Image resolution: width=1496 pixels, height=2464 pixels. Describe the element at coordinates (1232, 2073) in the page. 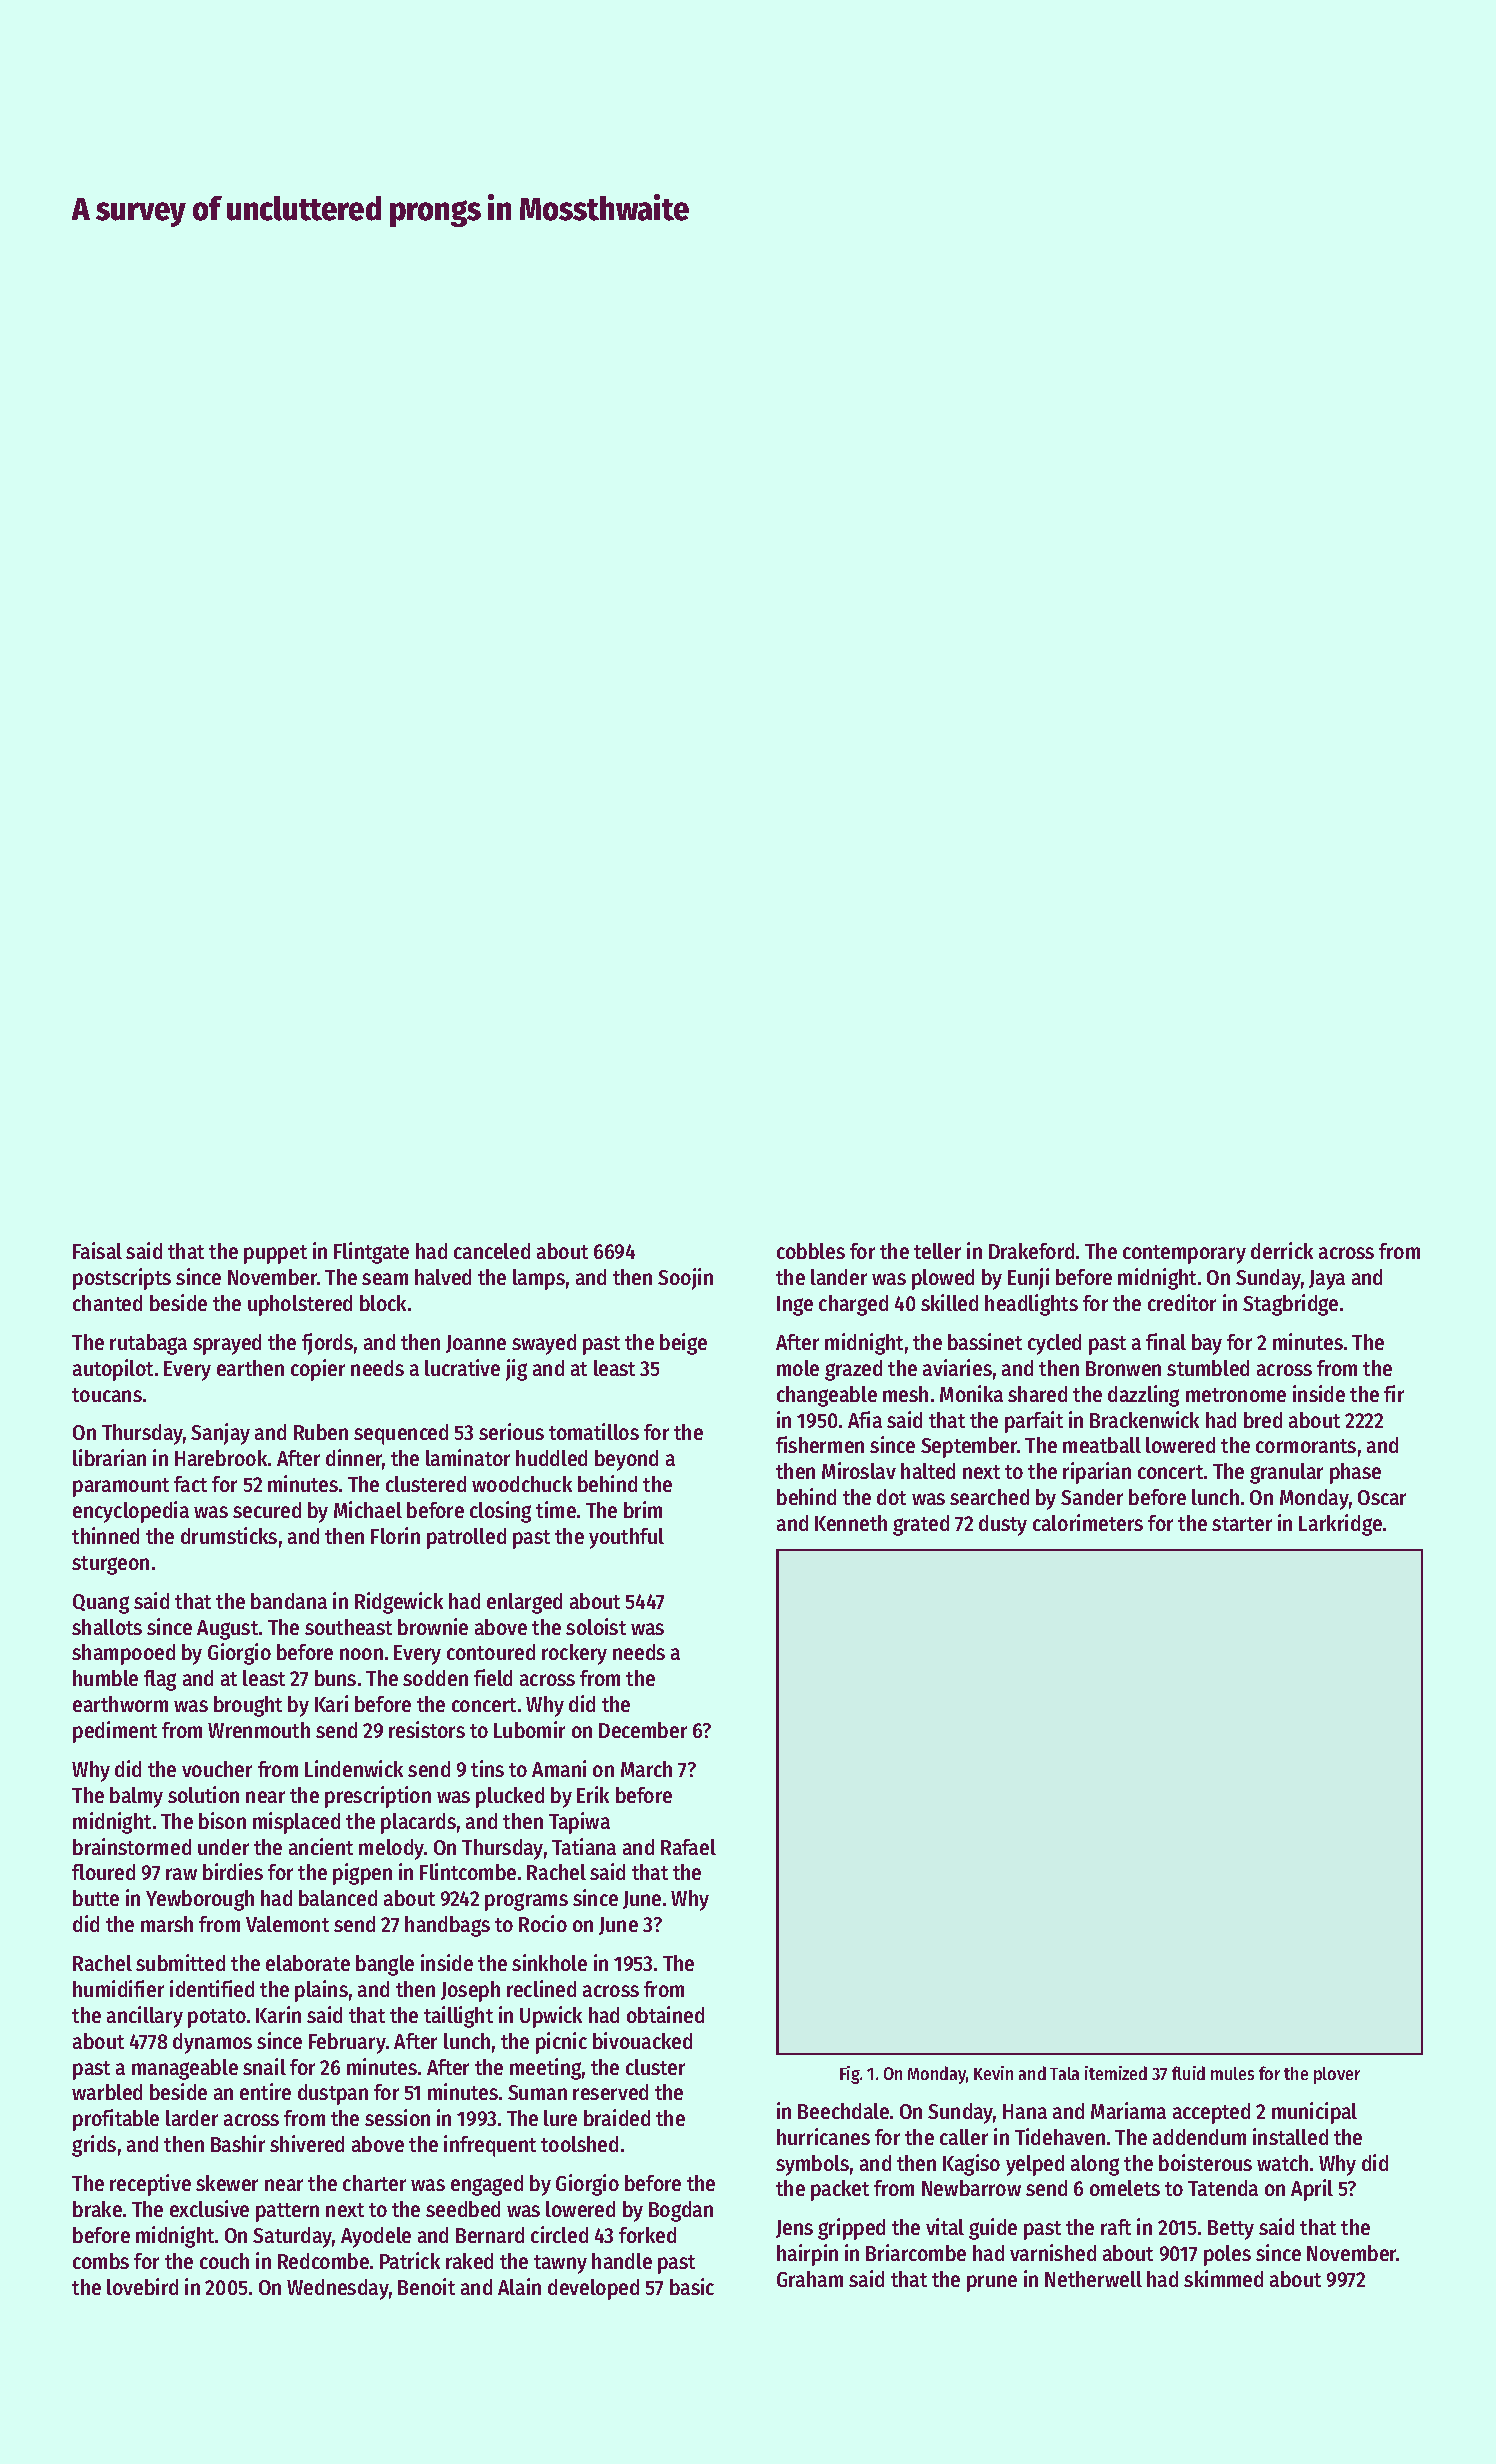

I see `mules` at that location.
